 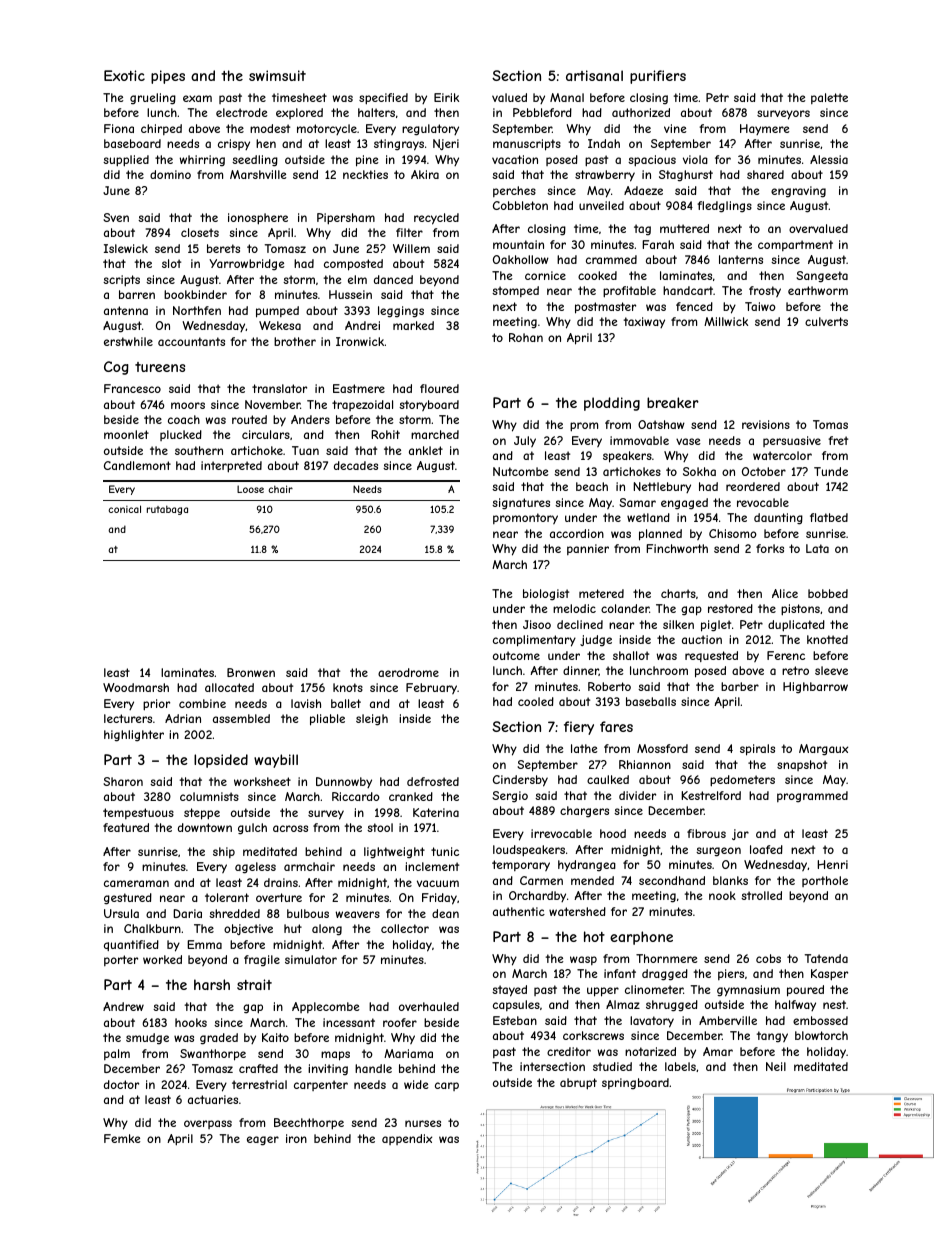 I want to click on Sharon, so click(x=123, y=781).
